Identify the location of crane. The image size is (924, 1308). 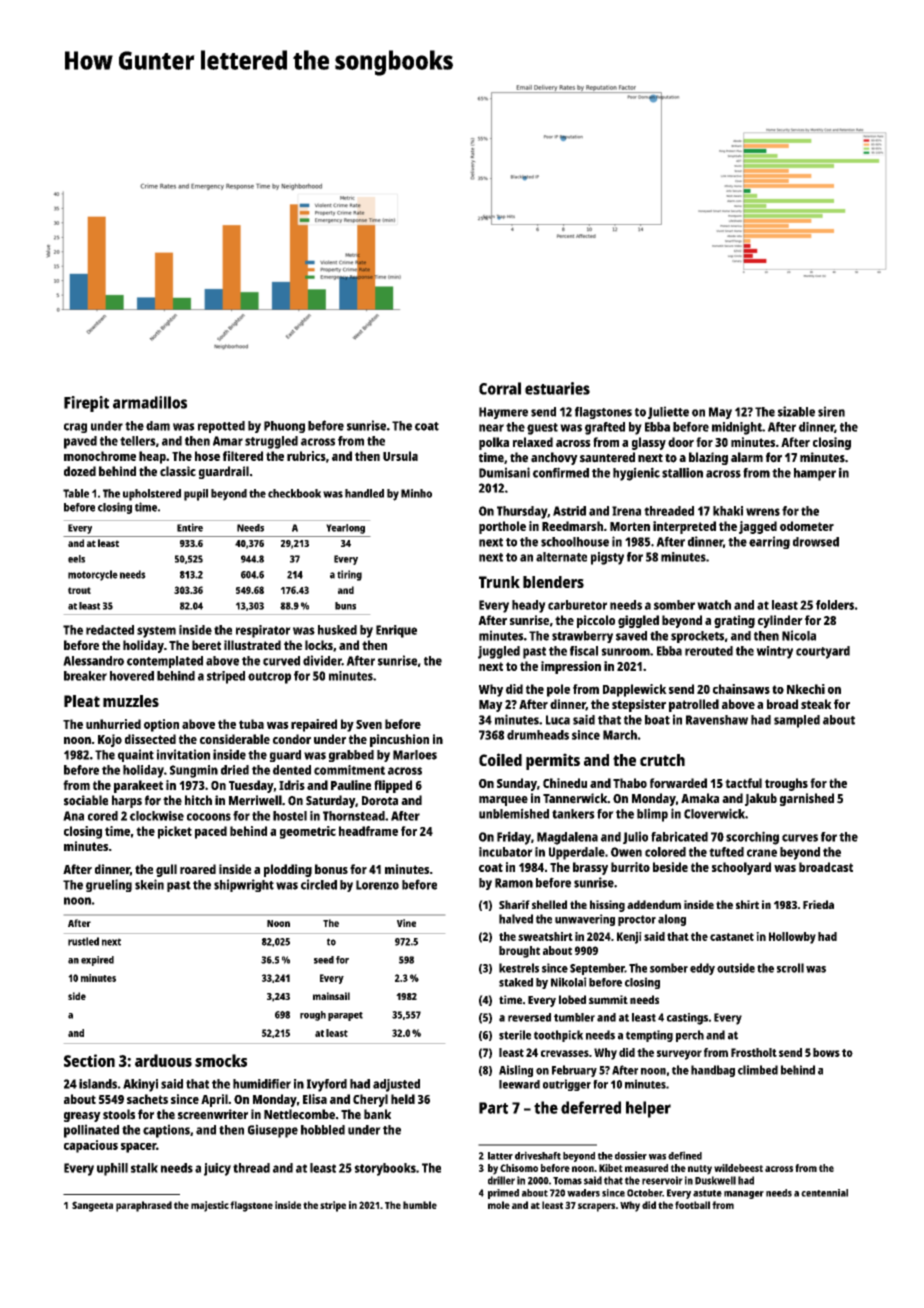
(762, 853).
